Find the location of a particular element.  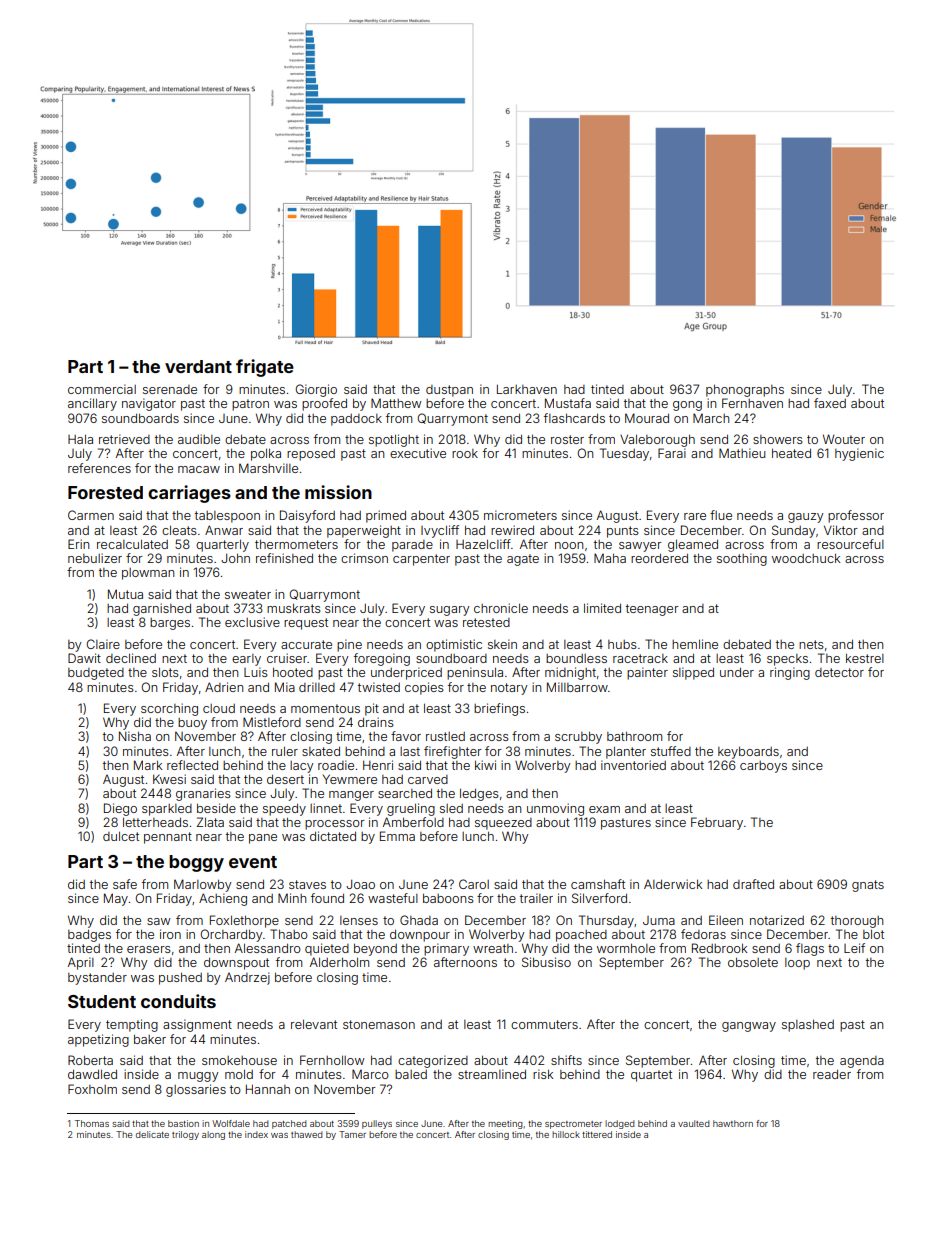

staves is located at coordinates (307, 884).
